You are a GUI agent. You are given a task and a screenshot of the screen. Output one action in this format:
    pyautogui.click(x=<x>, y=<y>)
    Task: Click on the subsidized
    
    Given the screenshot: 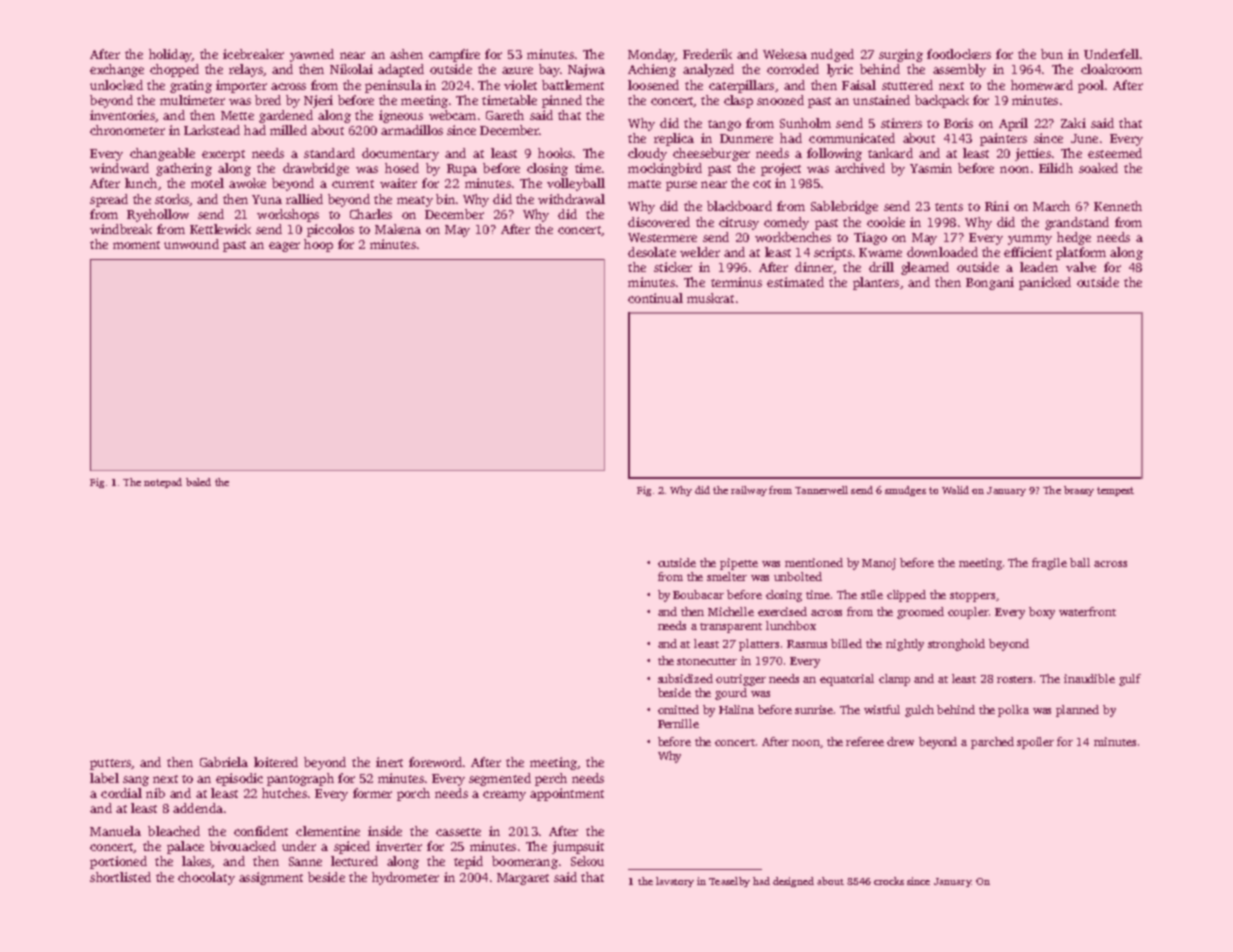 What is the action you would take?
    pyautogui.click(x=685, y=678)
